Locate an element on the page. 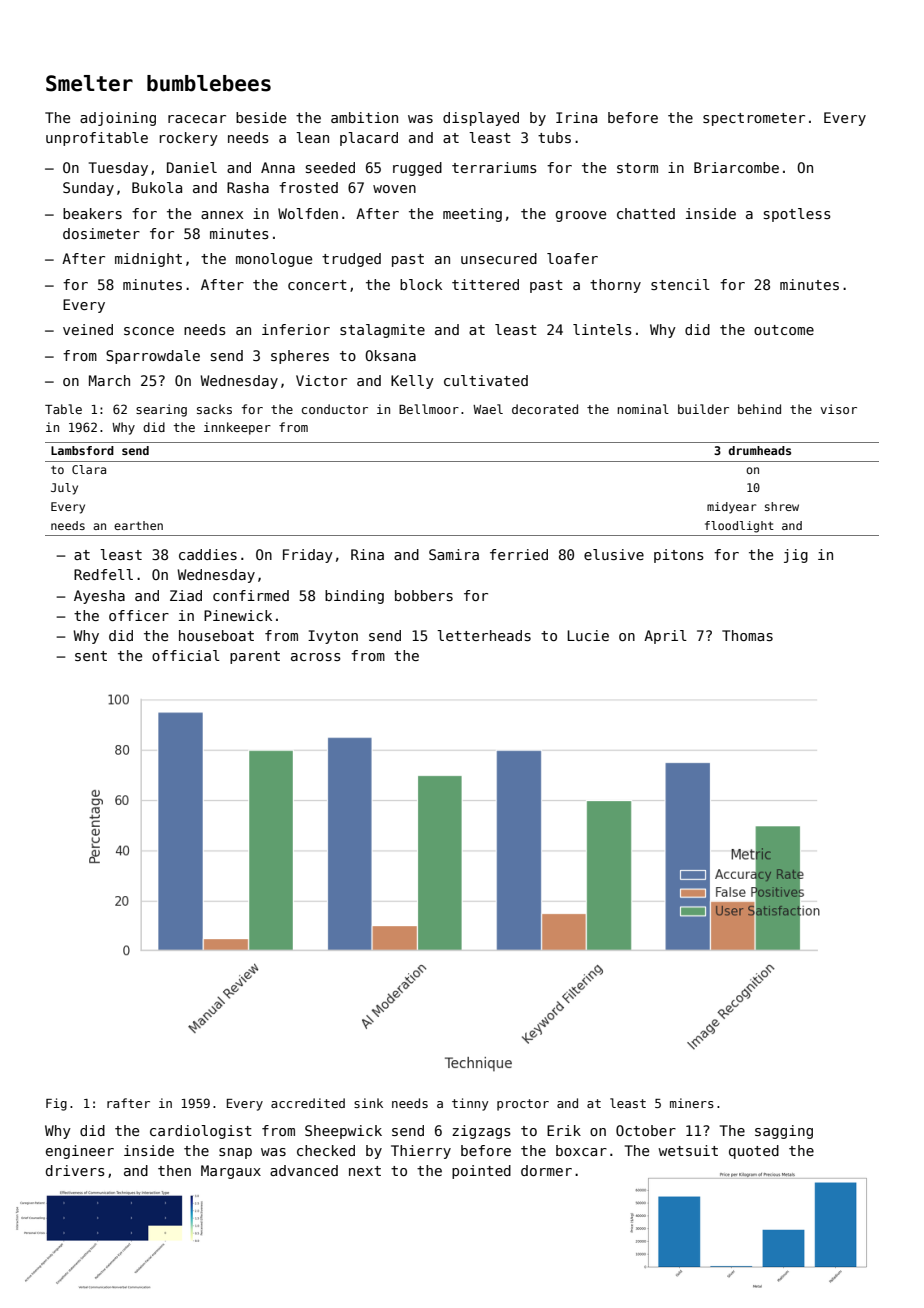 The image size is (924, 1308). Thomas is located at coordinates (747, 635).
